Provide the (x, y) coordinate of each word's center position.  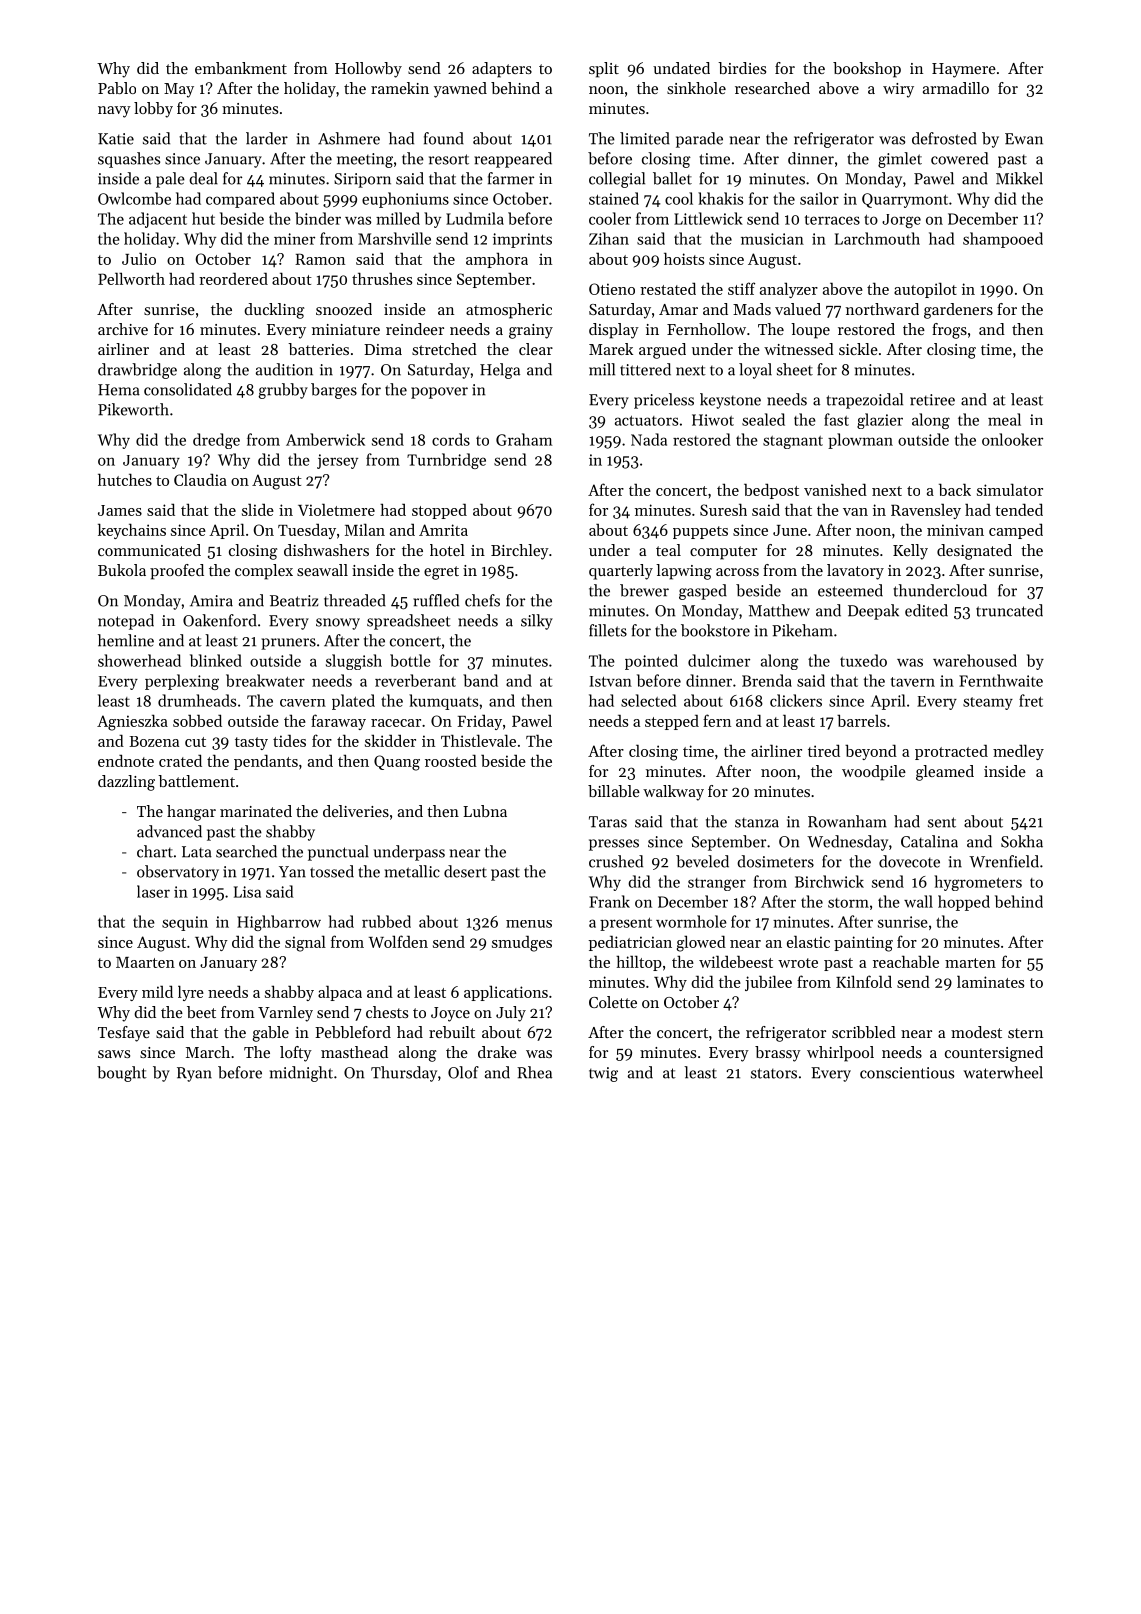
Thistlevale (478, 740)
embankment (241, 68)
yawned (460, 90)
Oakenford (220, 620)
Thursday (404, 1074)
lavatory (855, 572)
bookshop (867, 70)
